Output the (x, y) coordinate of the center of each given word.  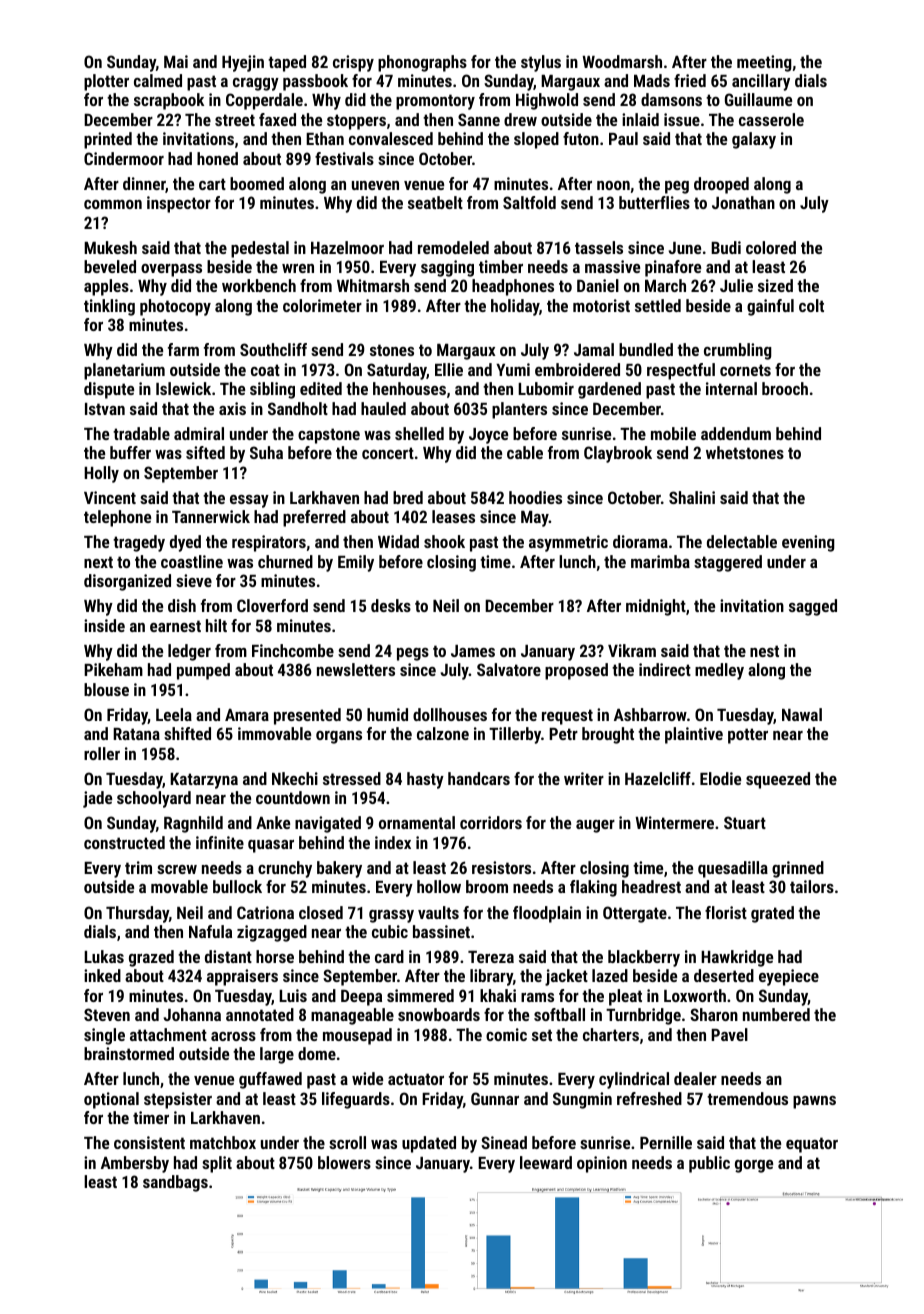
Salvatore (509, 669)
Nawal (802, 714)
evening (808, 543)
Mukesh (110, 247)
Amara (247, 715)
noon (613, 185)
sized (775, 285)
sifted (205, 452)
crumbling (738, 351)
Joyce (488, 436)
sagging (447, 268)
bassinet (441, 931)
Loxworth (695, 995)
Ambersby (135, 1164)
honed (217, 158)
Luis (293, 995)
